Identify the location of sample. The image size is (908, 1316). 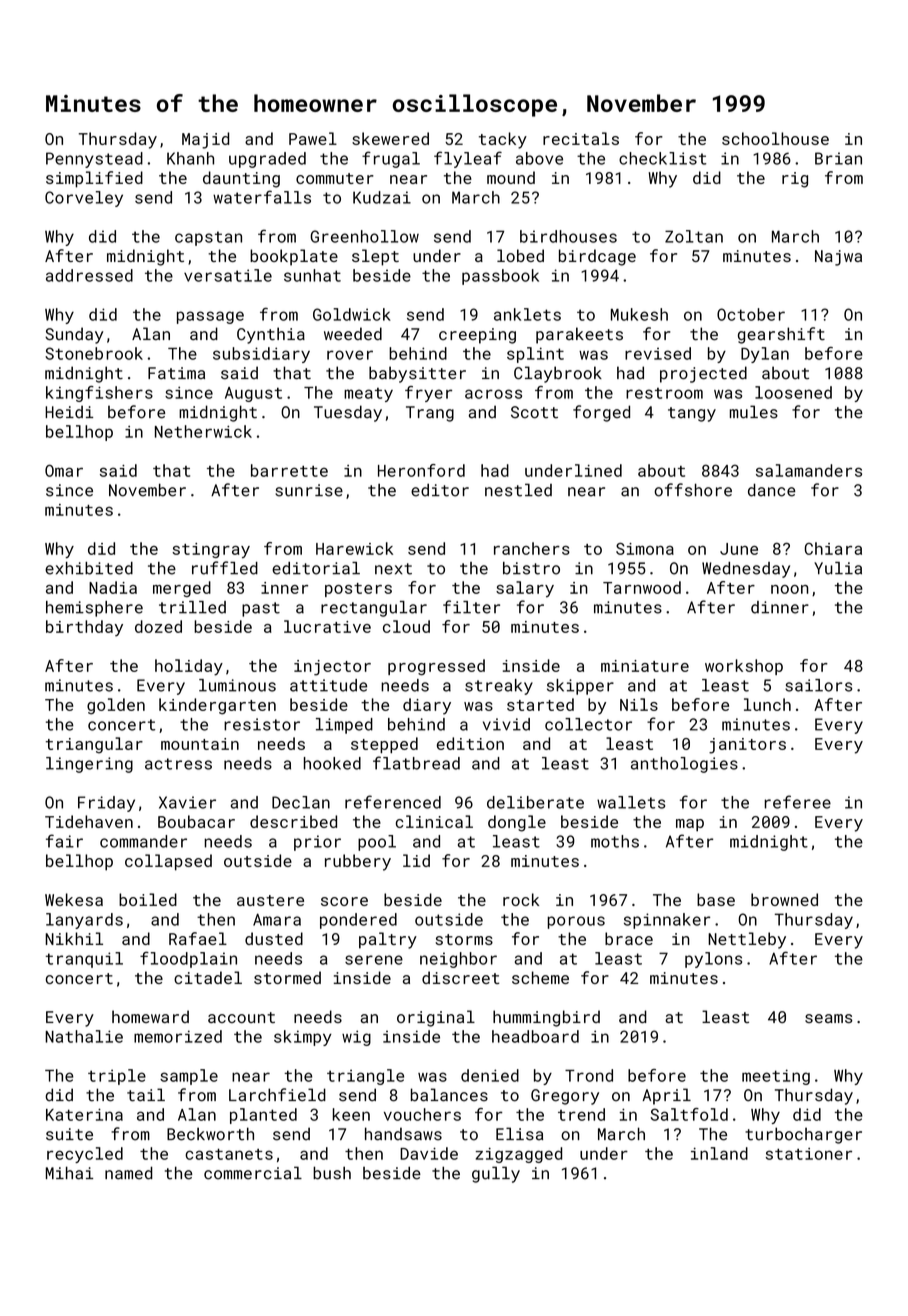
(189, 1077).
